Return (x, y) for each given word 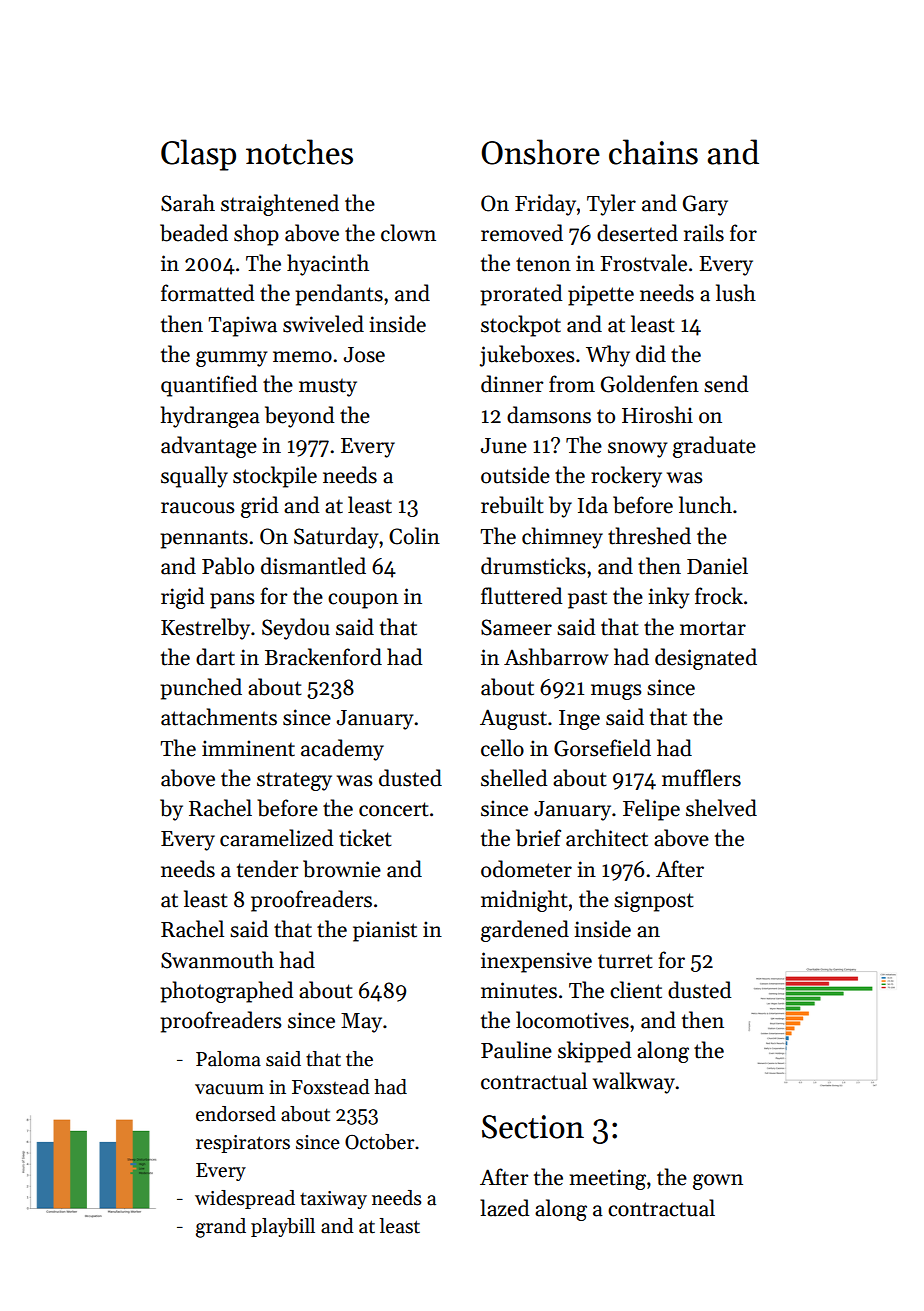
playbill (283, 1227)
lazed (504, 1208)
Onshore (540, 152)
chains (653, 152)
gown (718, 1182)
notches (299, 152)
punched (201, 689)
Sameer (516, 627)
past (587, 599)
